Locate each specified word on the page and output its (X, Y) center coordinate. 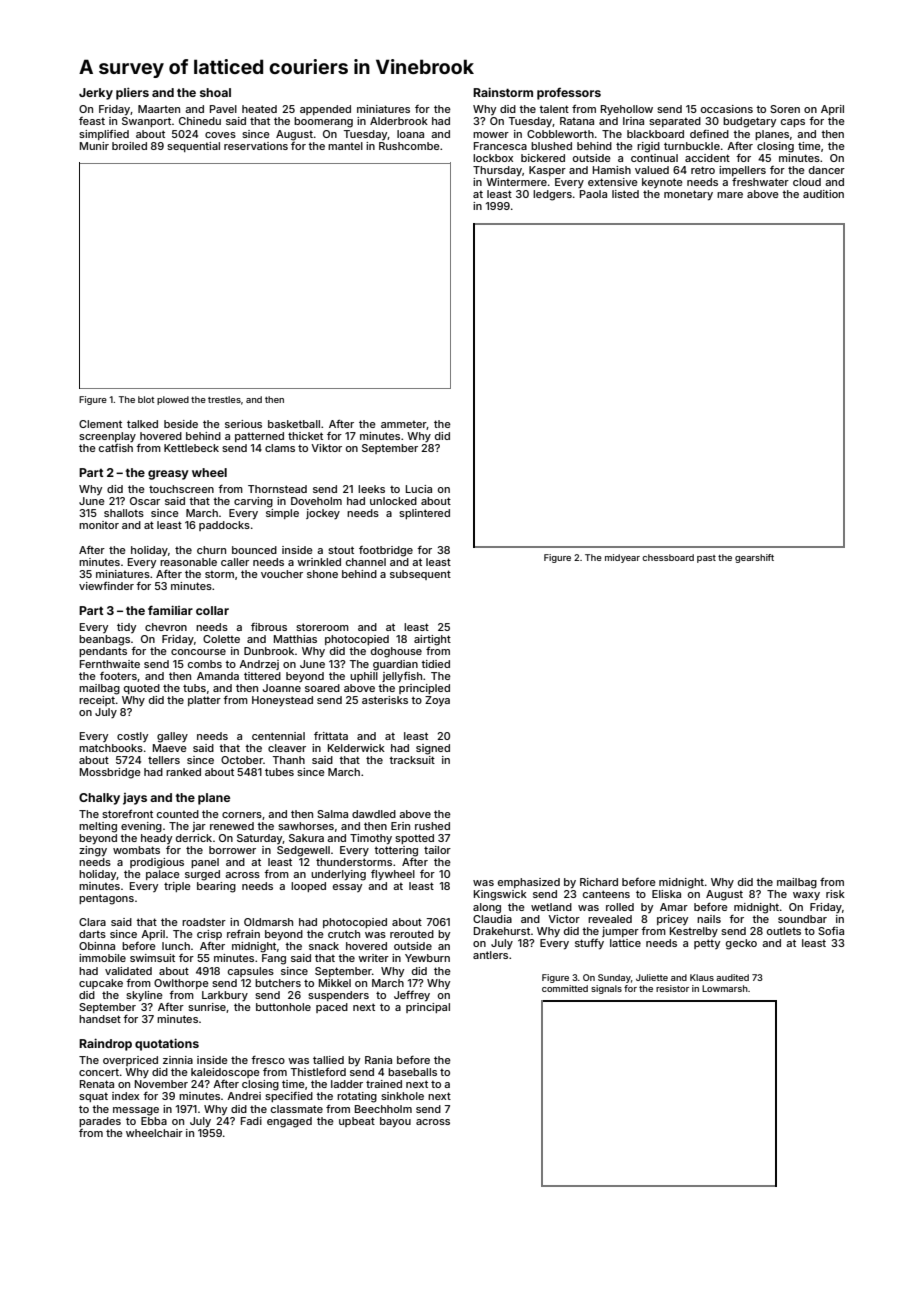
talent (554, 109)
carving (253, 502)
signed (433, 749)
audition (823, 194)
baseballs (412, 1072)
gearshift (754, 558)
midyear (622, 558)
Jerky (96, 94)
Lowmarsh (725, 988)
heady (156, 839)
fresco (268, 1060)
